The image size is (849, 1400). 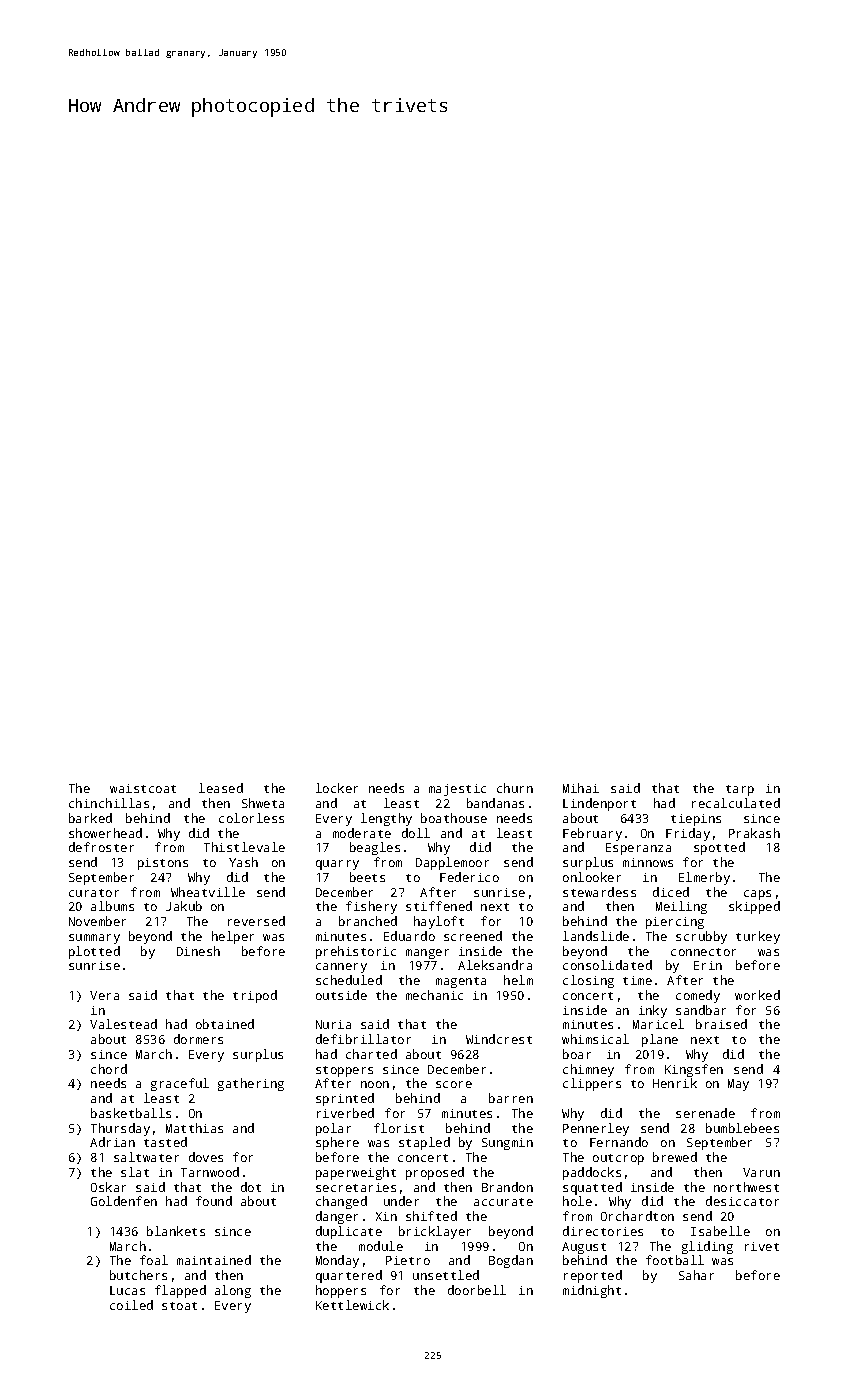 What do you see at coordinates (457, 790) in the page?
I see `majestic` at bounding box center [457, 790].
